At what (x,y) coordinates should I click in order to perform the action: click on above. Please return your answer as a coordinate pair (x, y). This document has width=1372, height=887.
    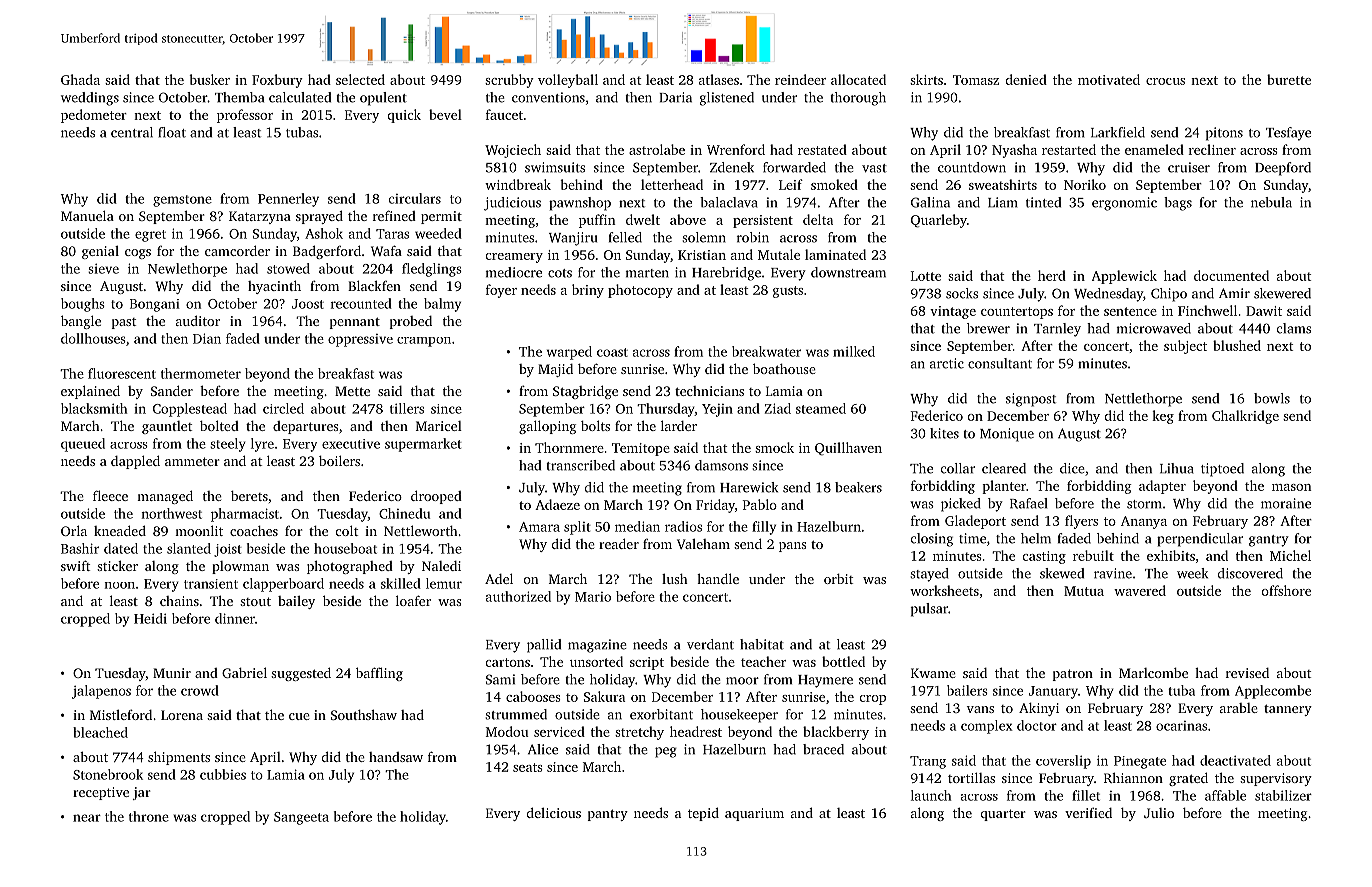
    Looking at the image, I should click on (688, 219).
